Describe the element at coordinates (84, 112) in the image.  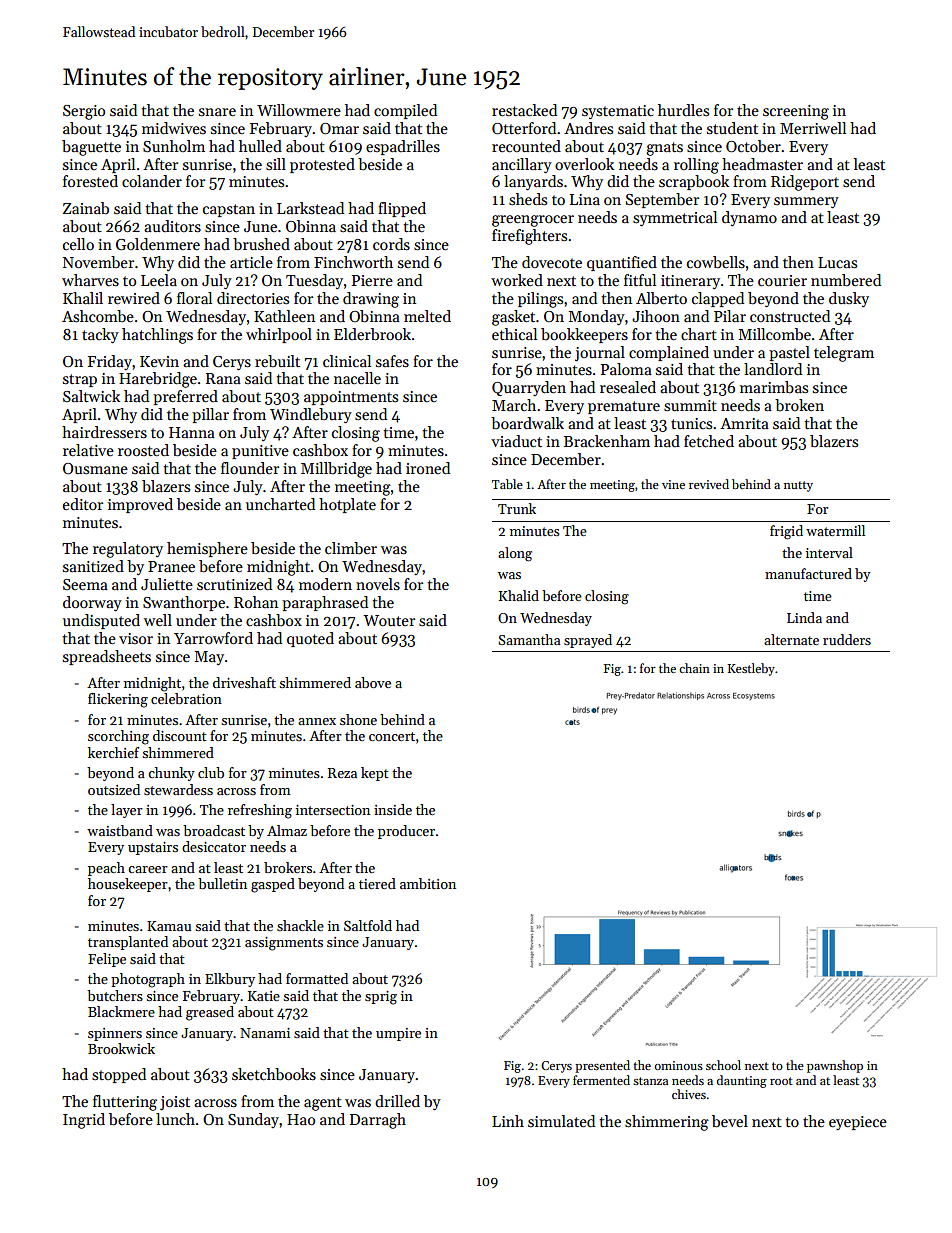
I see `Sergio` at that location.
